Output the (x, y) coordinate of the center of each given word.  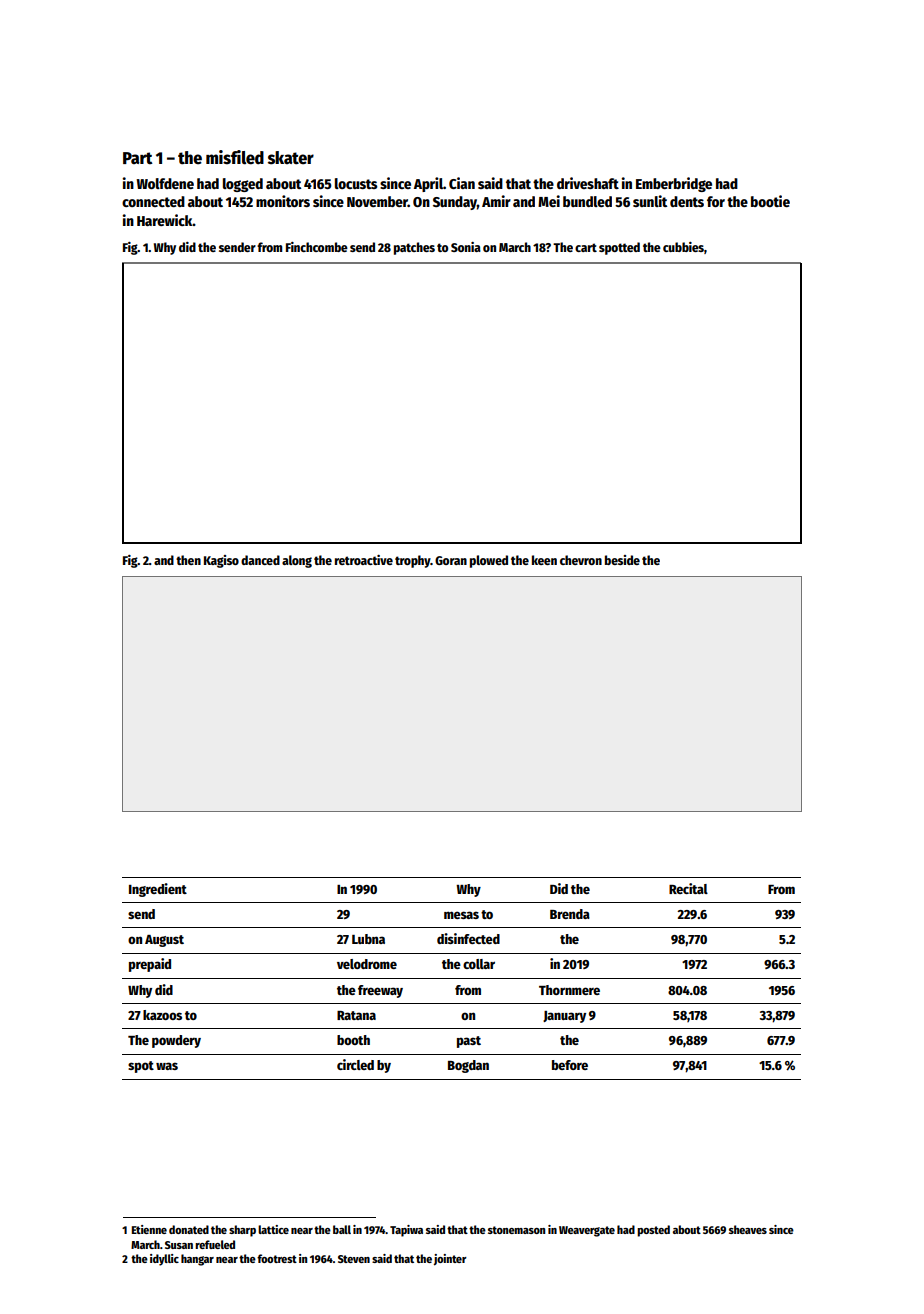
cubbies (683, 247)
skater (291, 158)
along (297, 561)
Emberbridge (674, 184)
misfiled (235, 157)
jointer (450, 1260)
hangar (197, 1260)
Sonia (466, 247)
